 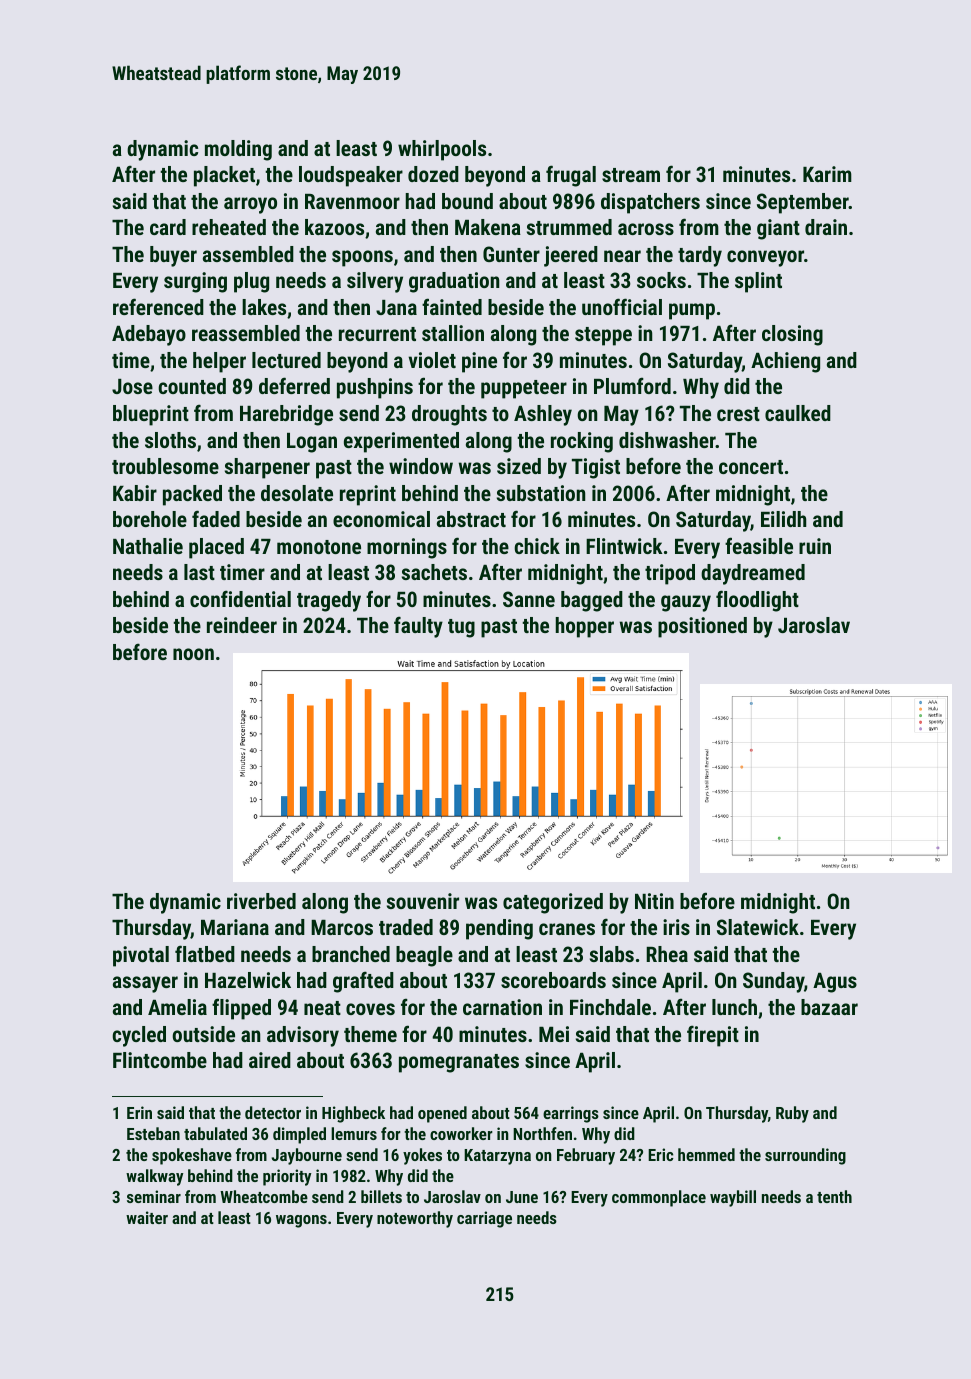 What do you see at coordinates (154, 1177) in the document?
I see `walkway` at bounding box center [154, 1177].
